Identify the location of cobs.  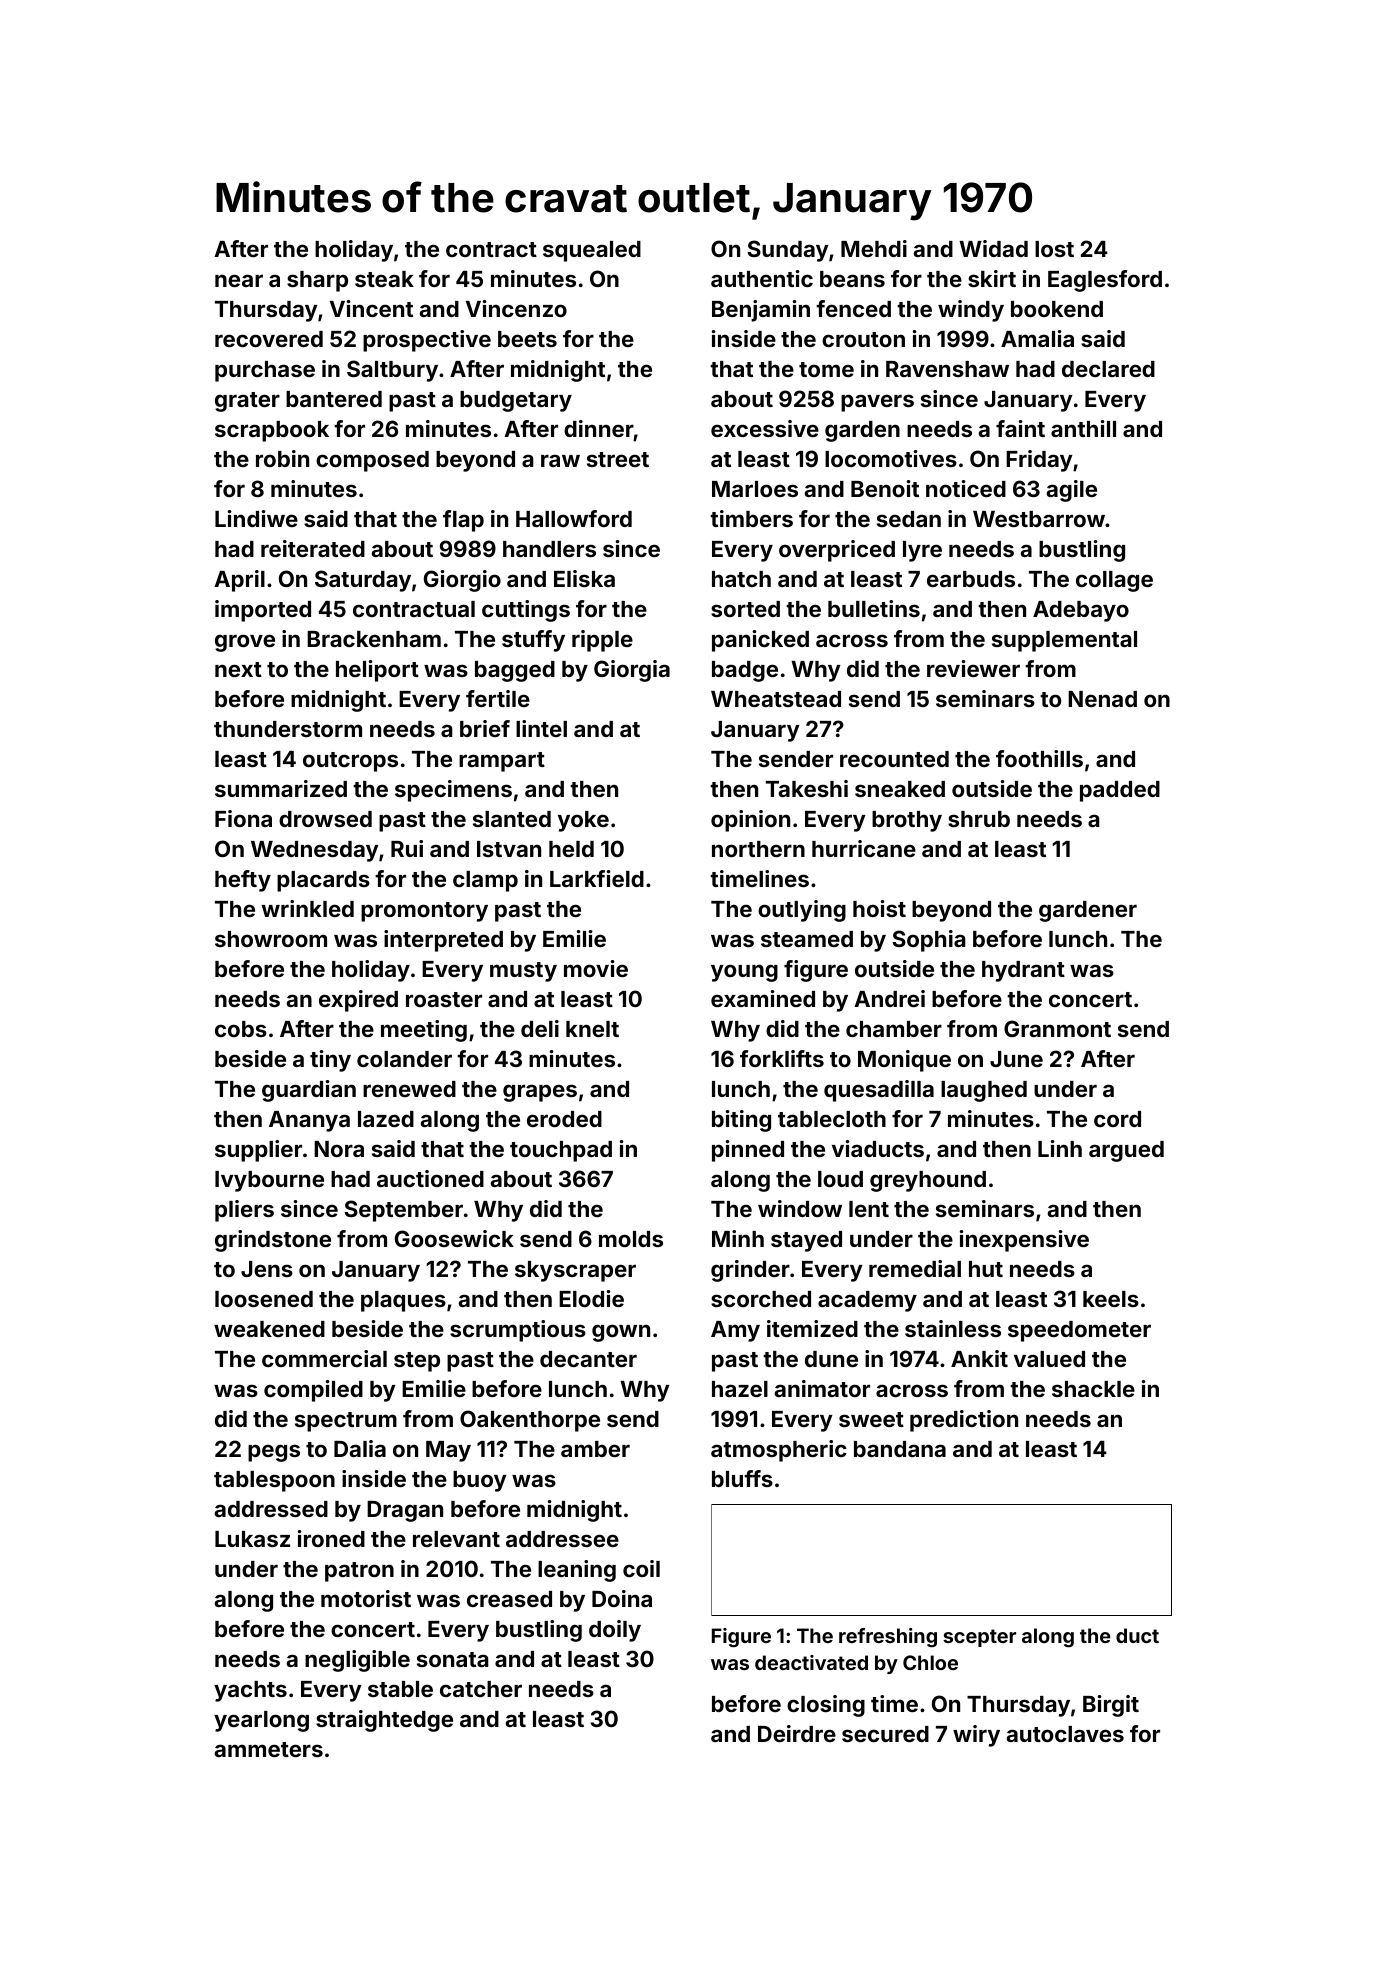
(241, 1029).
